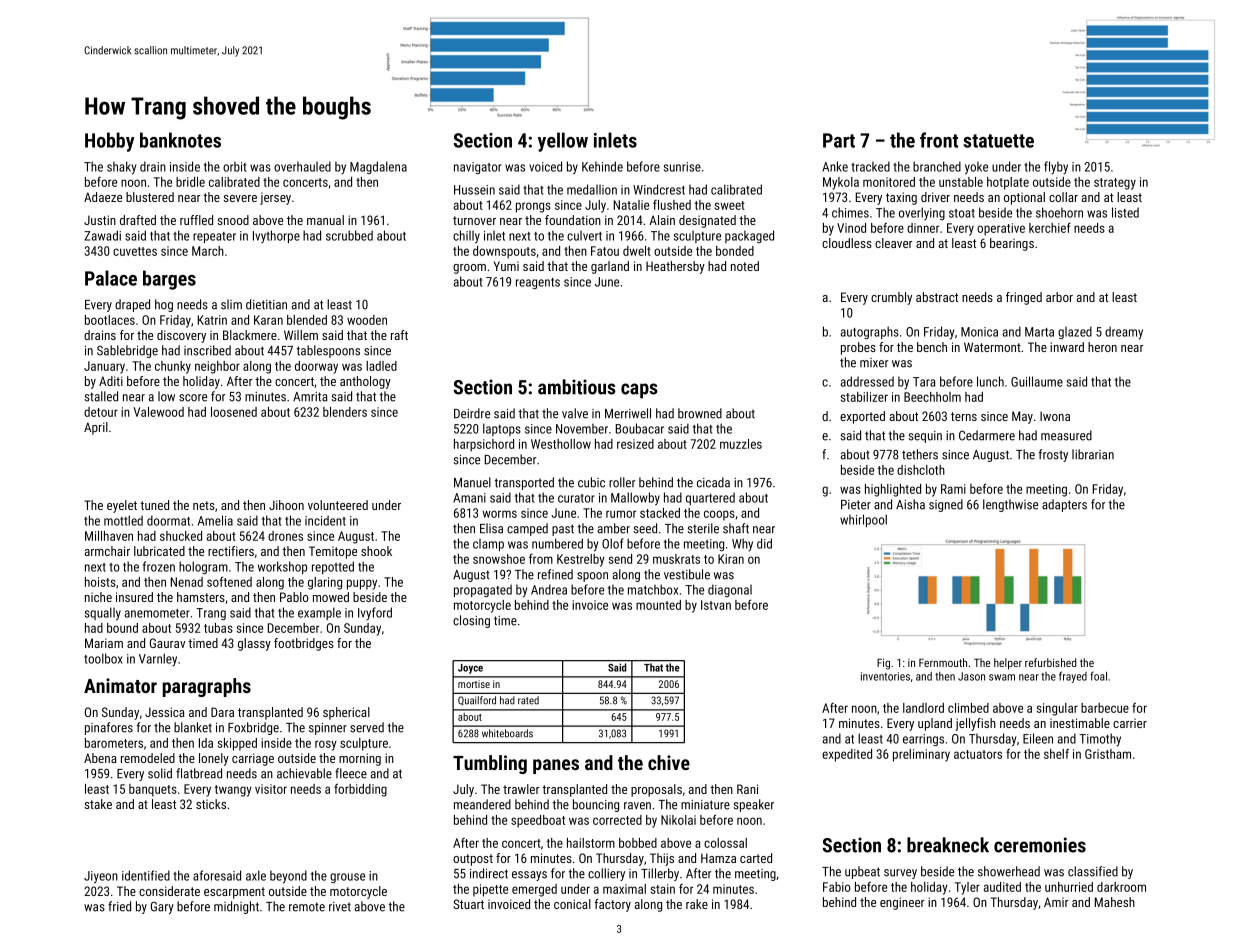  What do you see at coordinates (932, 397) in the page?
I see `Beechholm` at bounding box center [932, 397].
